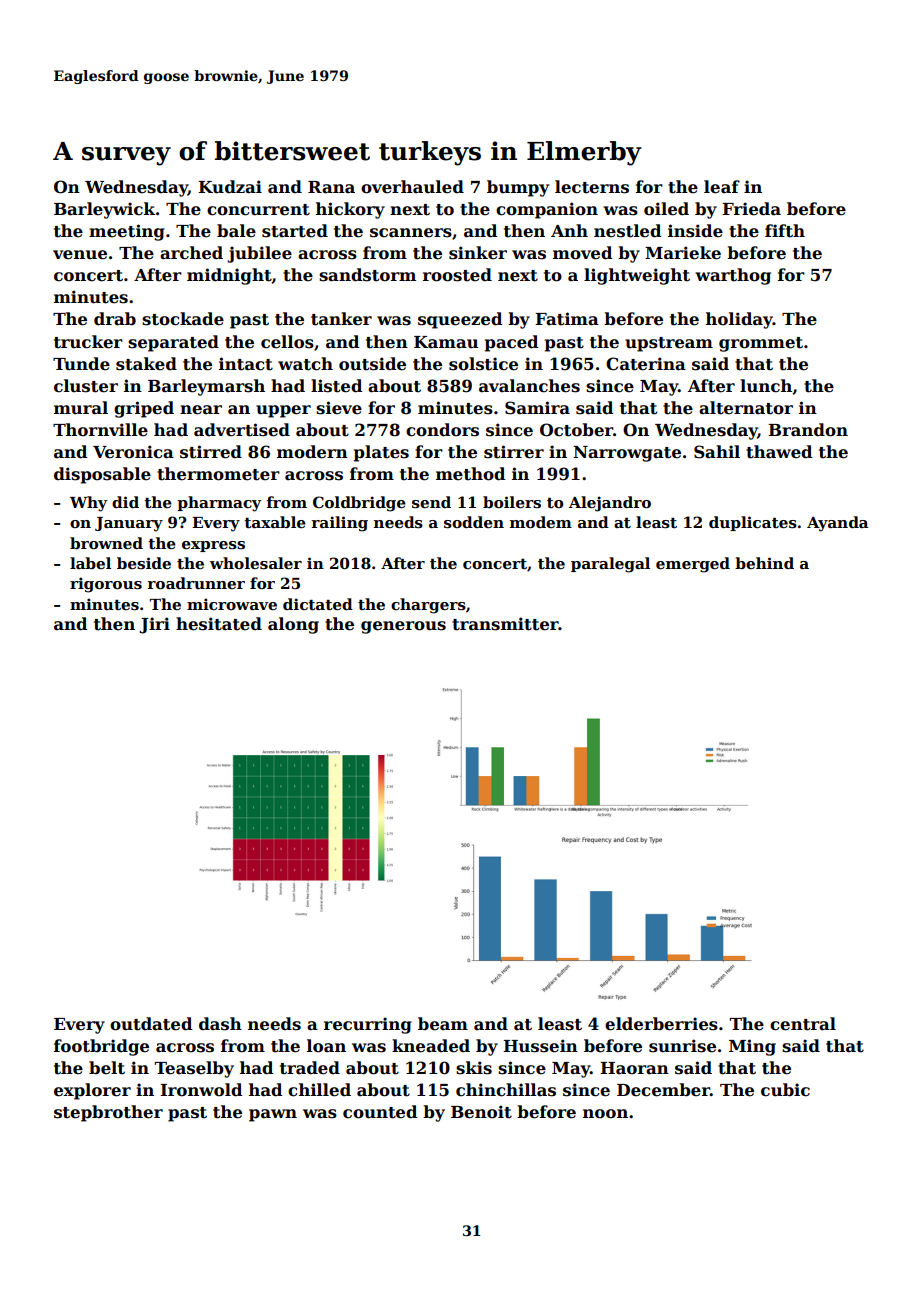 The width and height of the document is (924, 1311). Describe the element at coordinates (154, 625) in the document. I see `Jiri` at that location.
